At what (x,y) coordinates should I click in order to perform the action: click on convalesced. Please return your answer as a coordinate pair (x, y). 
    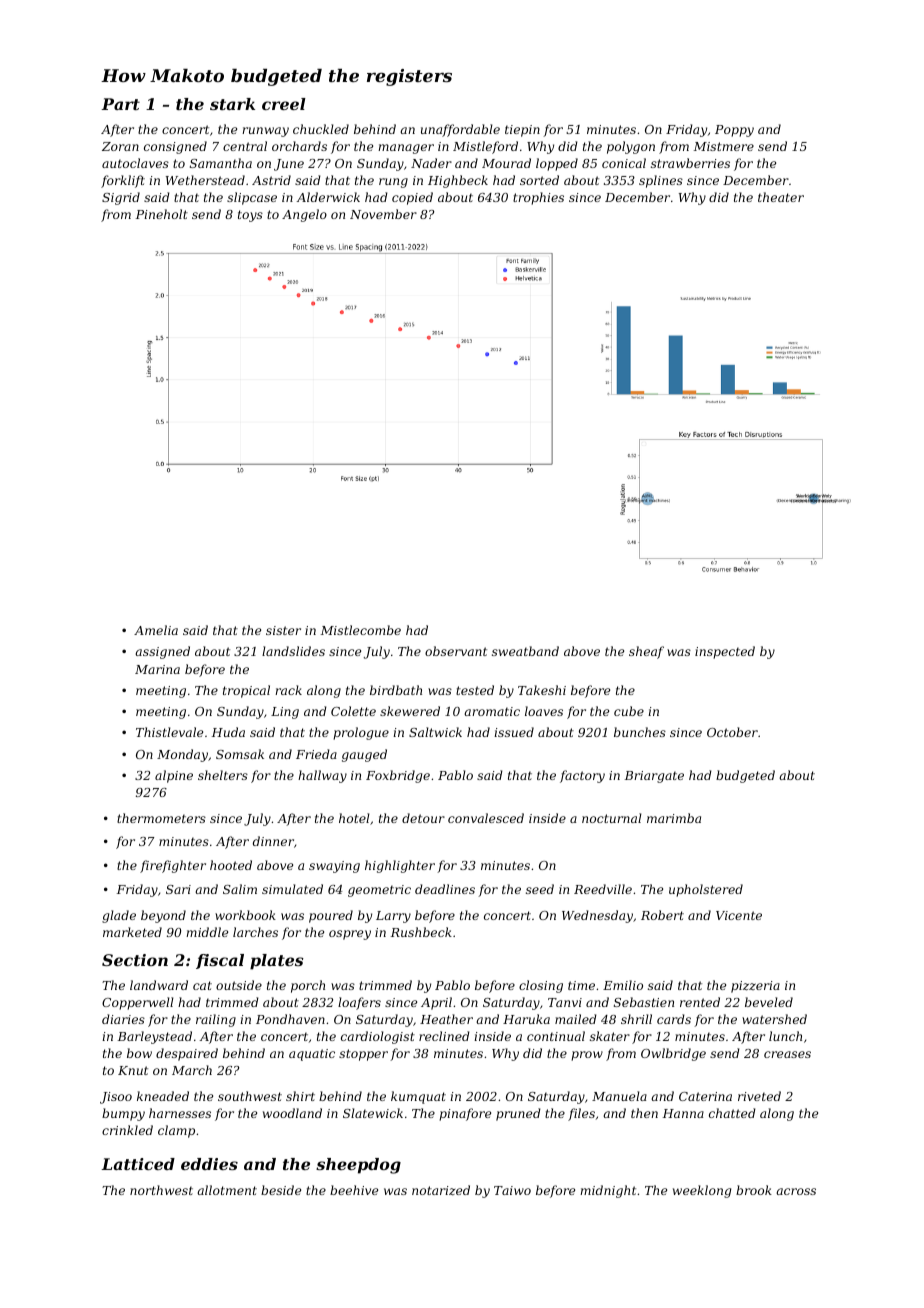
    Looking at the image, I should click on (486, 818).
